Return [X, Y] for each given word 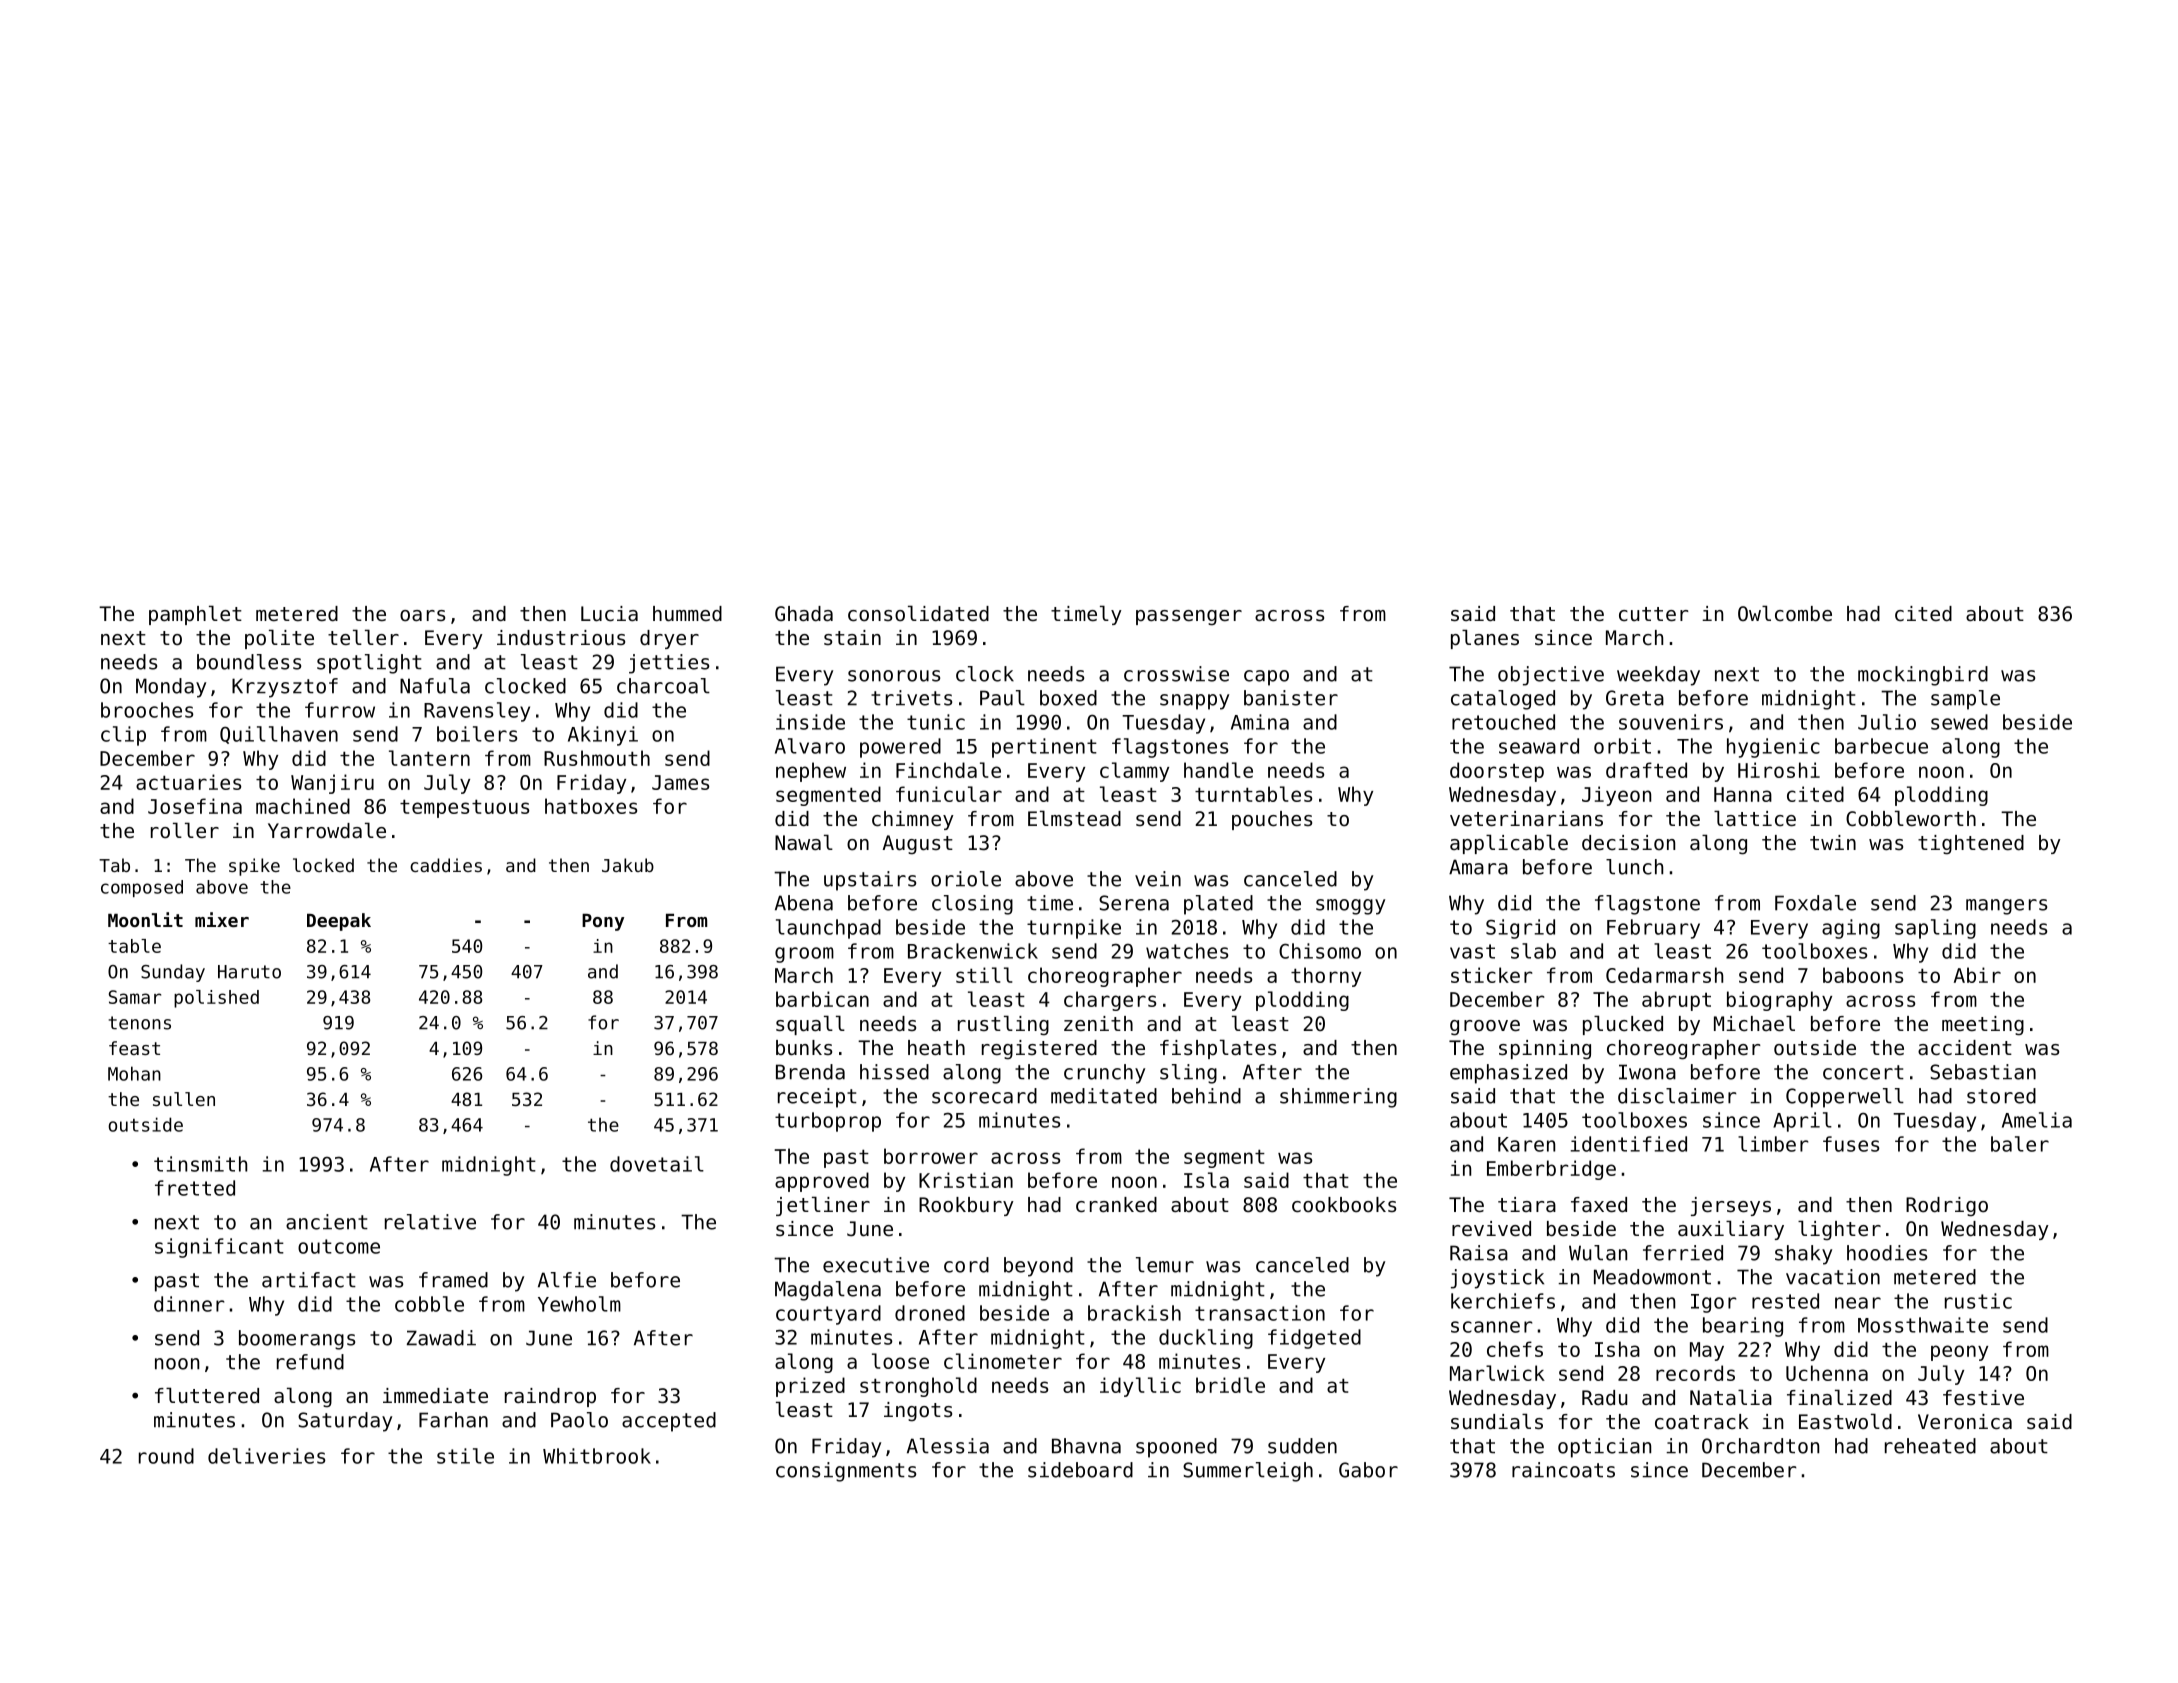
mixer [222, 919]
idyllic [1140, 1387]
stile [465, 1456]
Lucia [609, 614]
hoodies [1887, 1253]
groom [804, 955]
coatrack [1702, 1421]
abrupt [1676, 1001]
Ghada [804, 614]
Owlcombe [1785, 613]
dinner [189, 1304]
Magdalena [828, 1291]
